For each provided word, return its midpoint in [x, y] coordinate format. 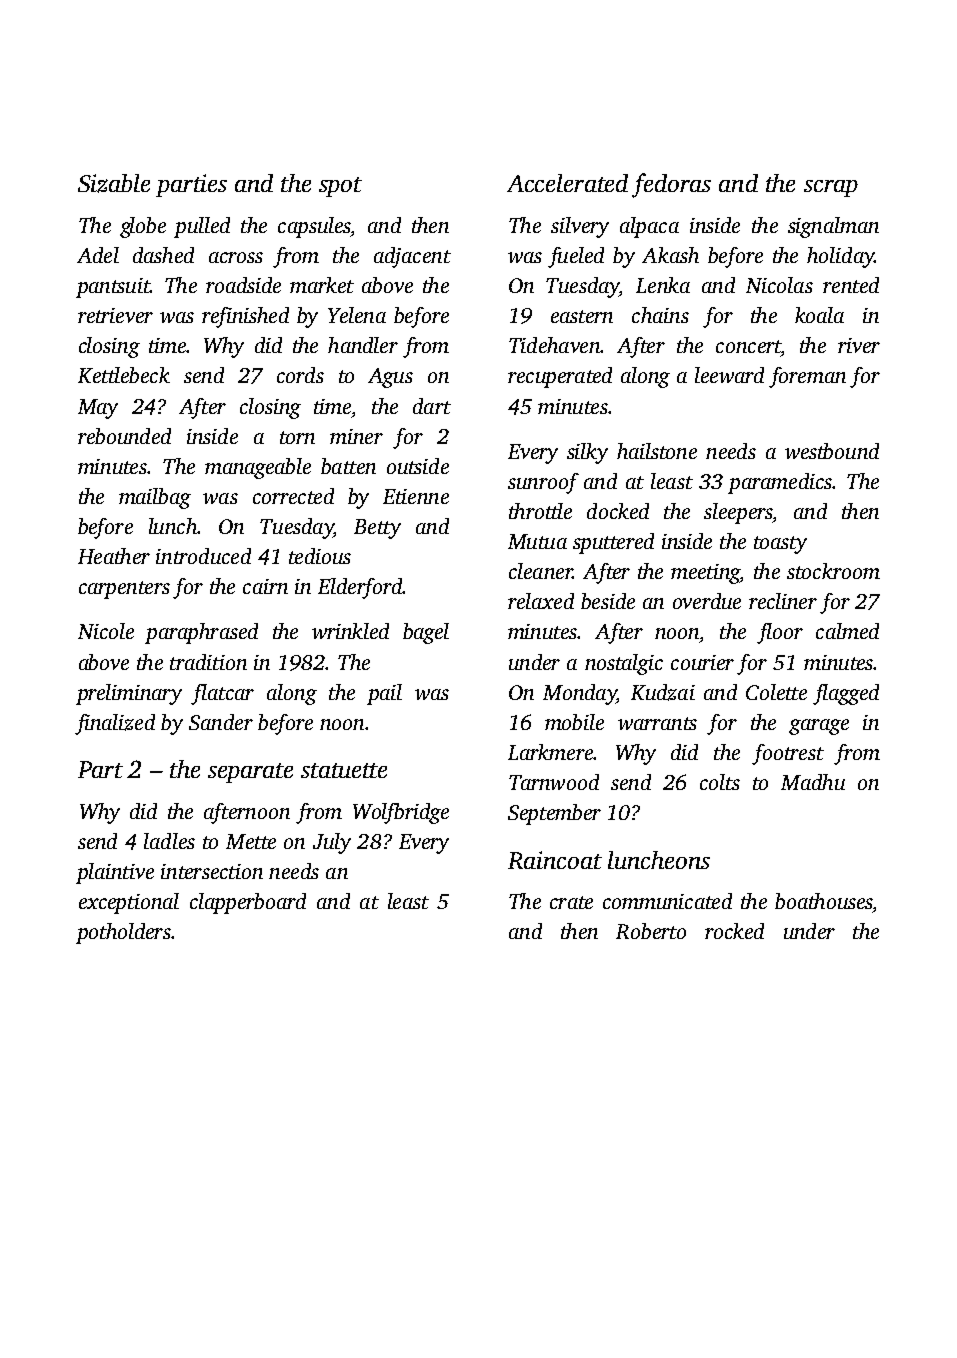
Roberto [651, 931]
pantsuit [113, 288]
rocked [734, 931]
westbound [832, 451]
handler [363, 345]
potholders [123, 933]
